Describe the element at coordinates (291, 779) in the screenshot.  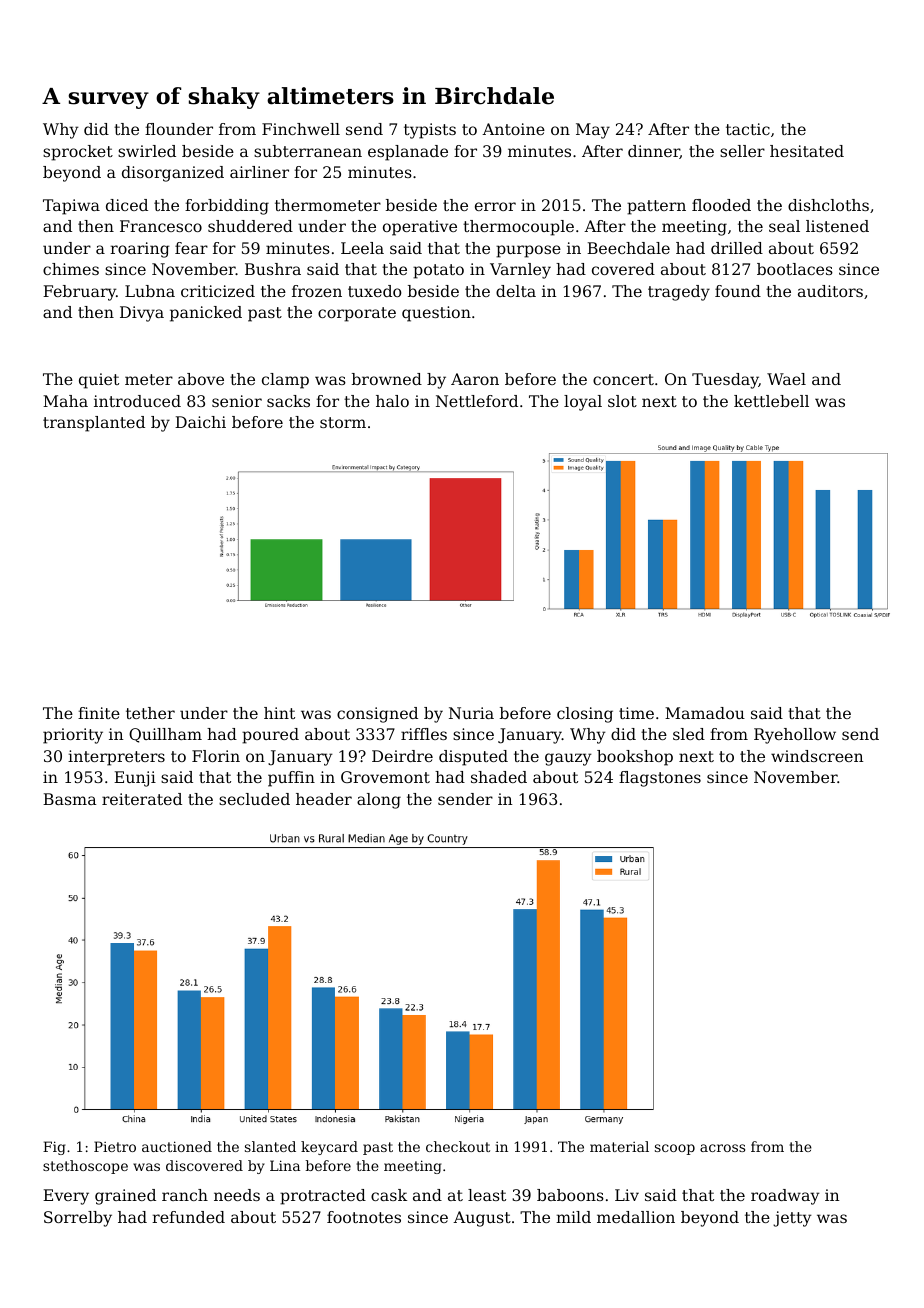
I see `puffin` at that location.
